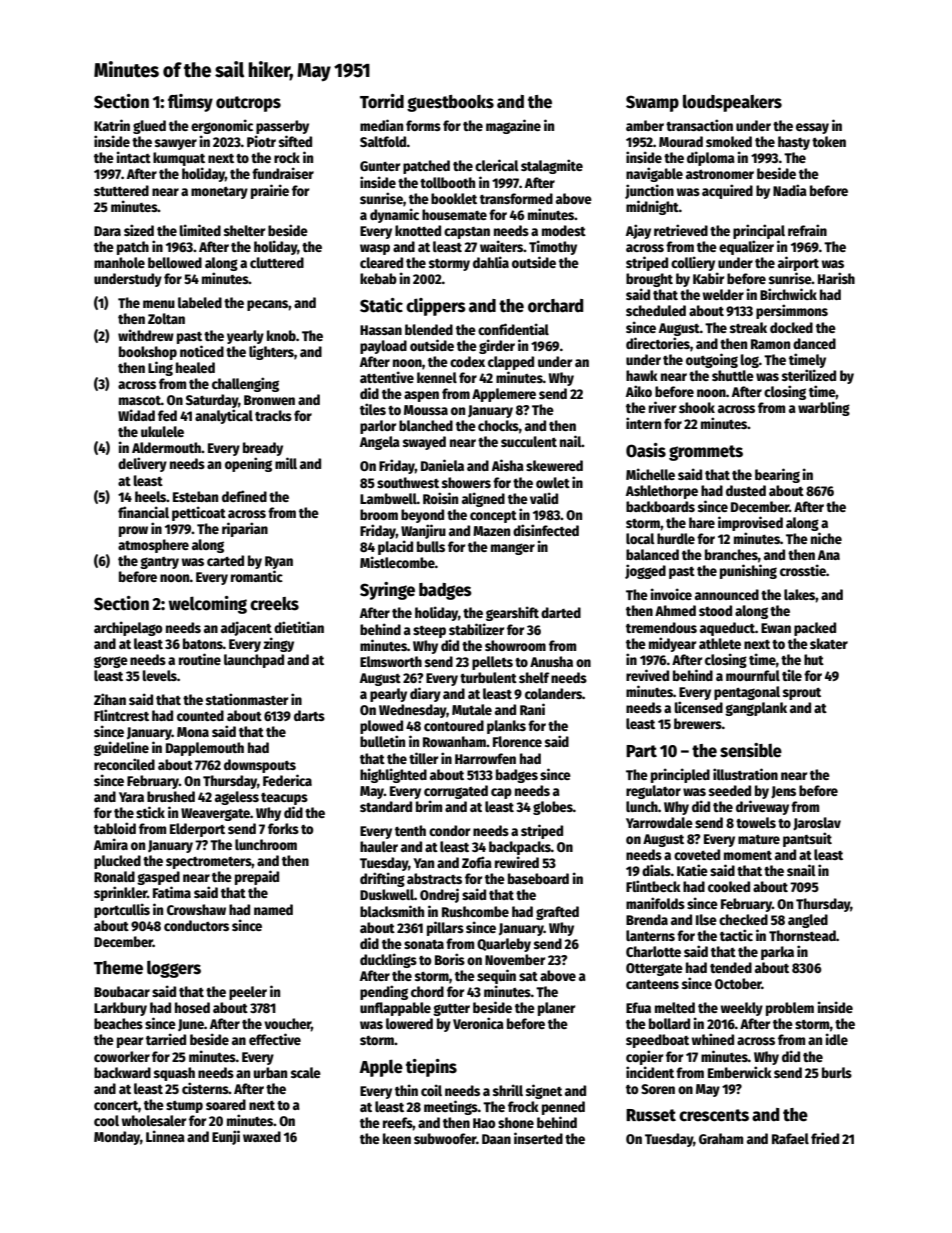 The image size is (952, 1233). Describe the element at coordinates (112, 125) in the screenshot. I see `Katrin` at that location.
